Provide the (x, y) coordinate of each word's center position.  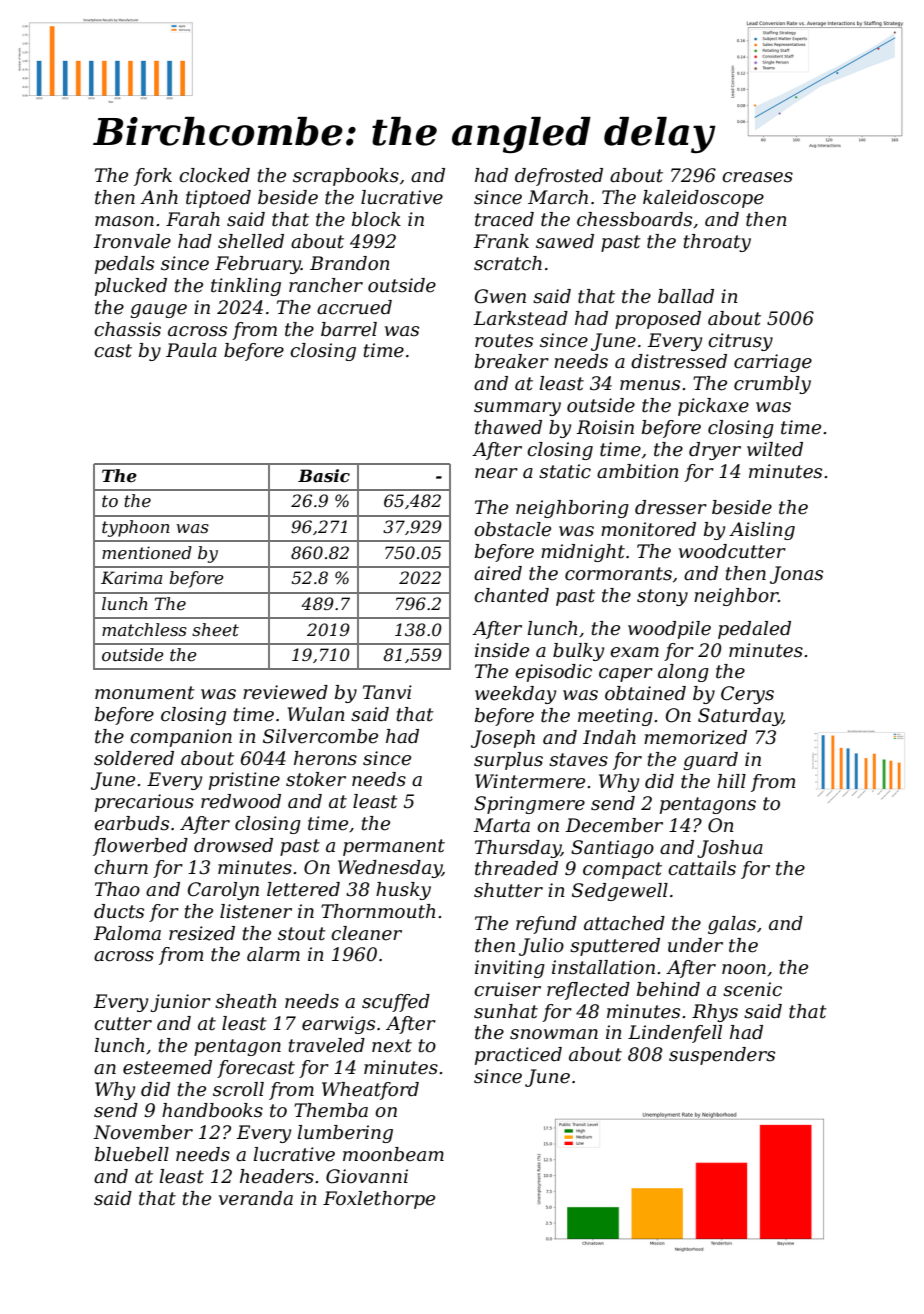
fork (153, 177)
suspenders (722, 1056)
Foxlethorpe (379, 1200)
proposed (658, 320)
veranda (256, 1198)
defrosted (559, 177)
